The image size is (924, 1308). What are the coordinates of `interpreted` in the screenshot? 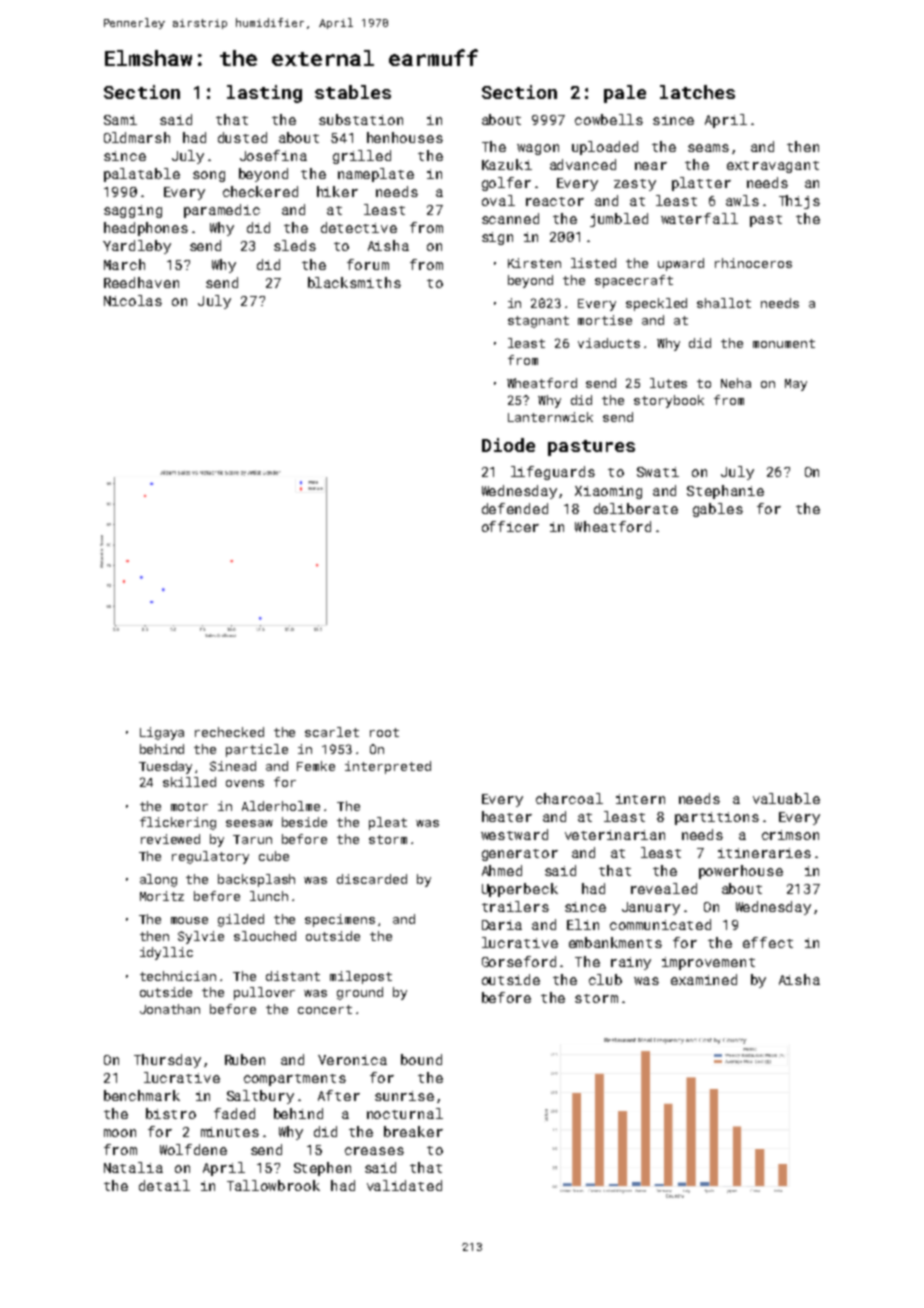 It's located at (388, 767).
